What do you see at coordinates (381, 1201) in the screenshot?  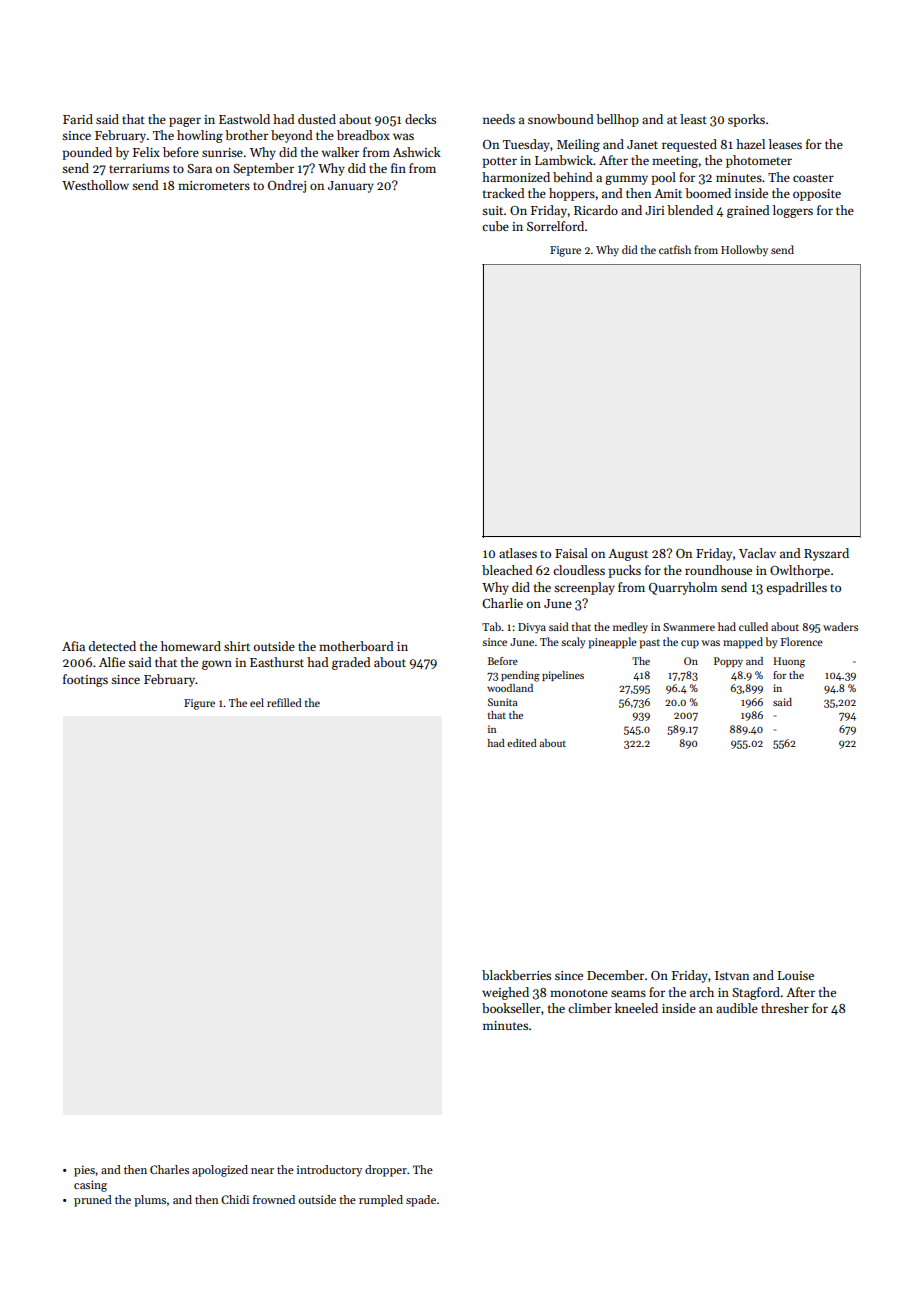 I see `rumpled` at bounding box center [381, 1201].
